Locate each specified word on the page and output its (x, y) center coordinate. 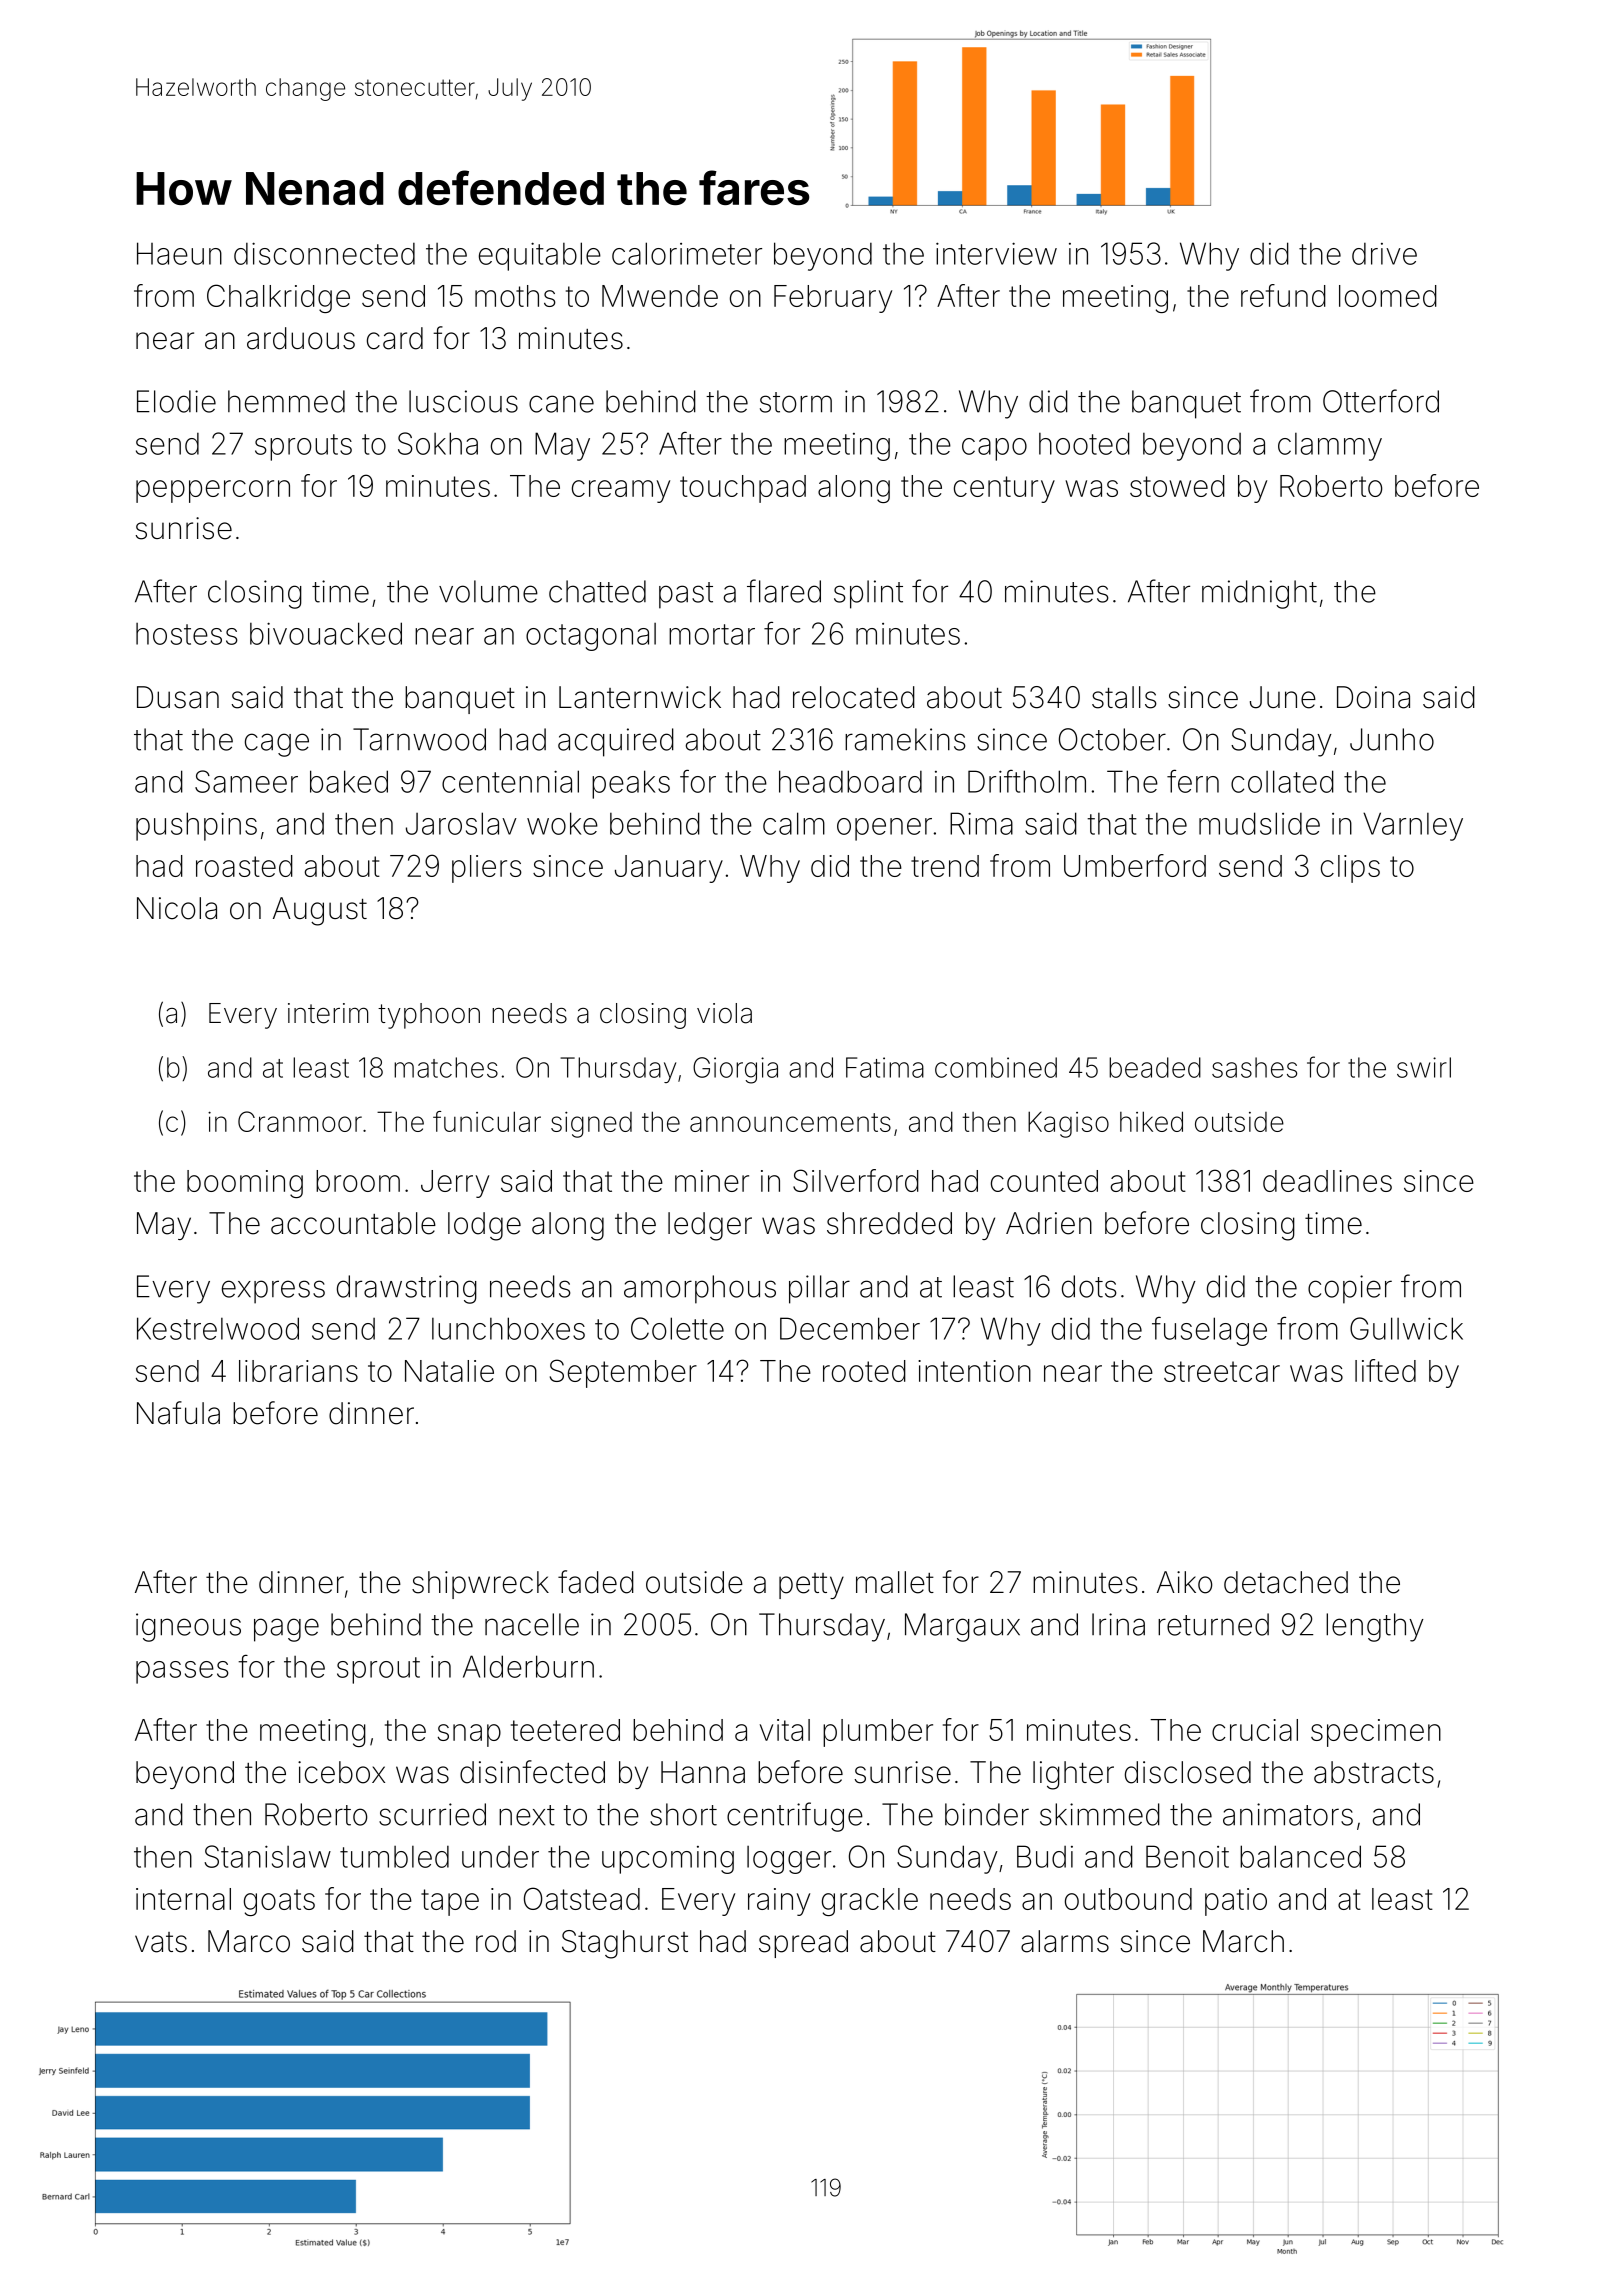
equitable (540, 256)
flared (784, 591)
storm (796, 402)
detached (1286, 1582)
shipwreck (480, 1585)
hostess (187, 634)
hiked (1151, 1121)
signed (591, 1124)
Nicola (177, 908)
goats (279, 1902)
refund (1283, 295)
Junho (1392, 739)
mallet (895, 1582)
